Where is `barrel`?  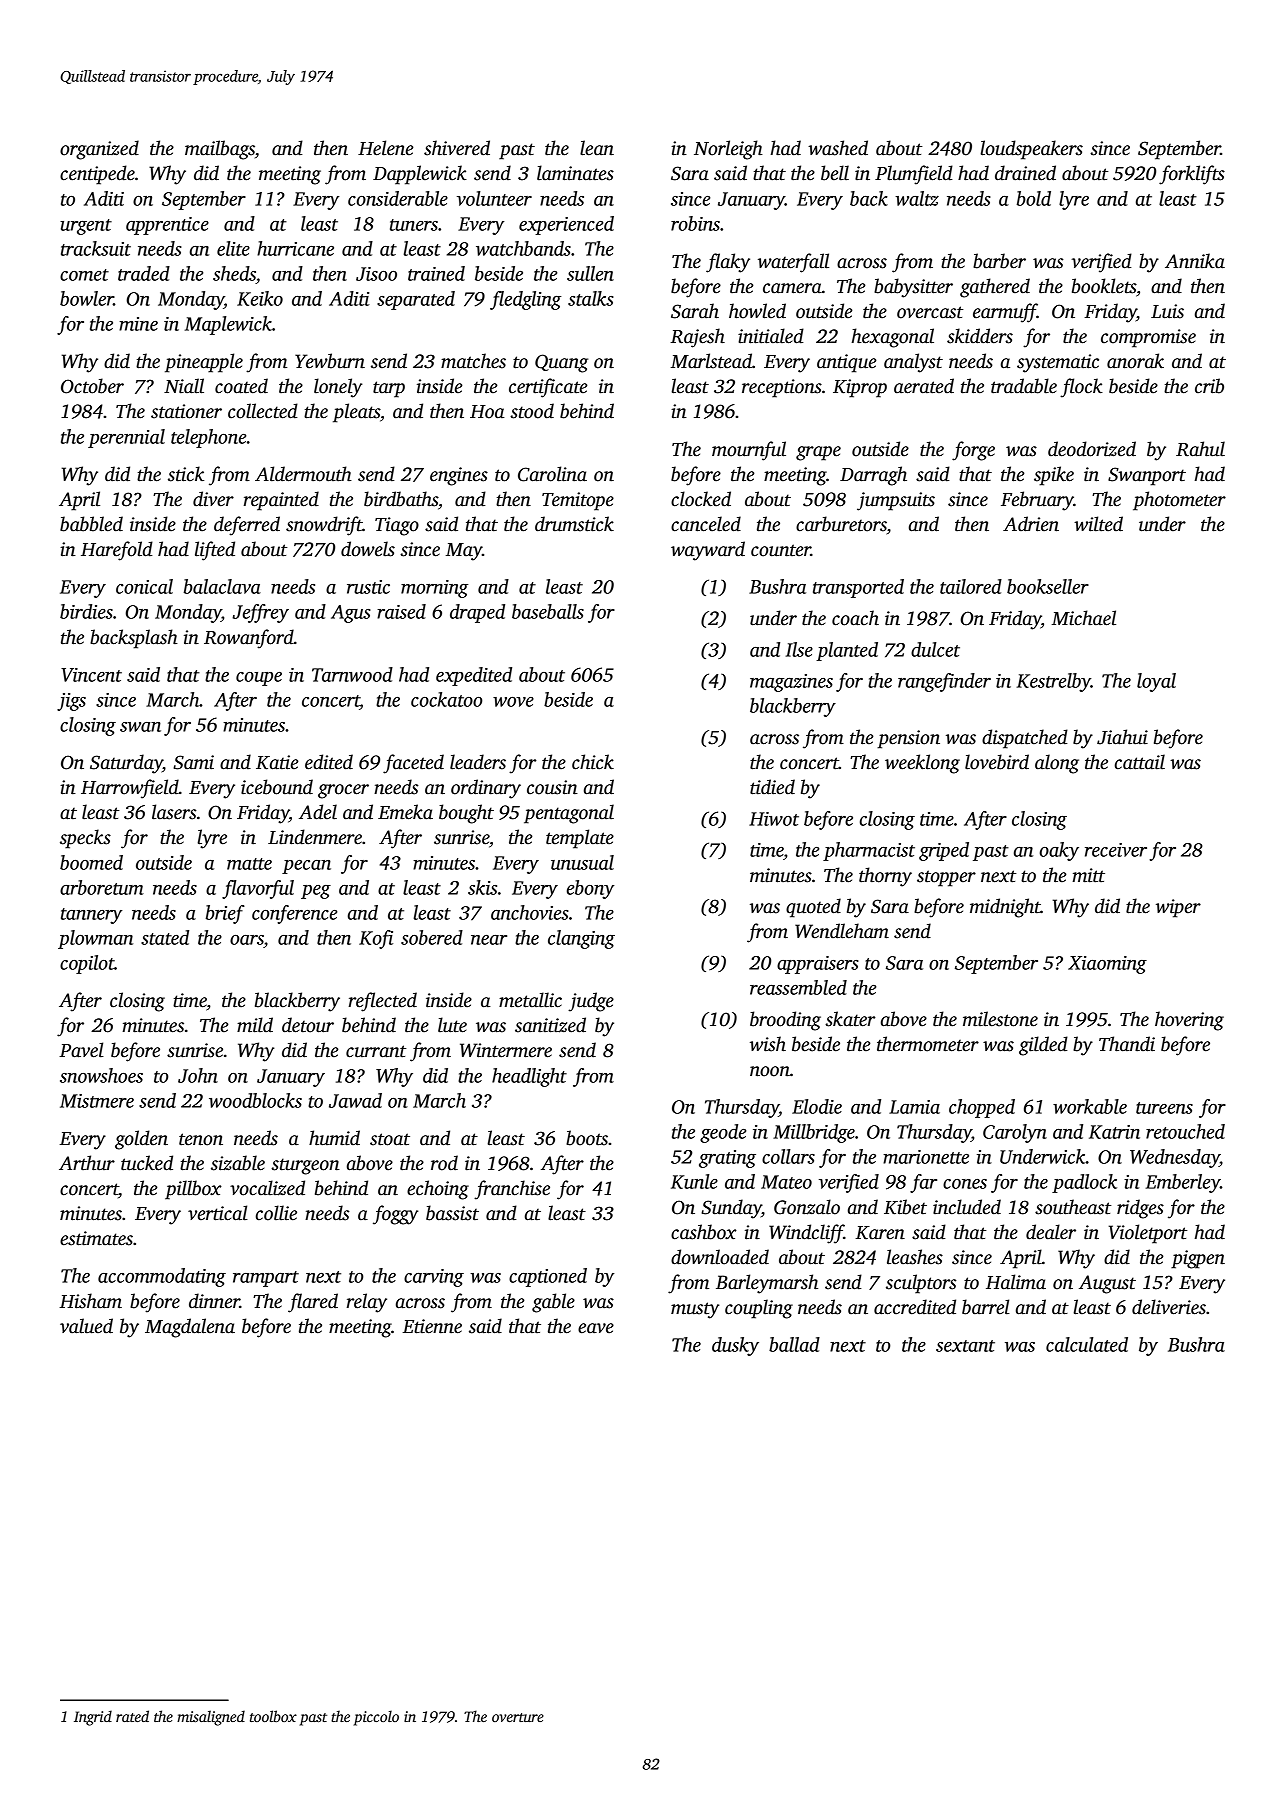
barrel is located at coordinates (986, 1307).
